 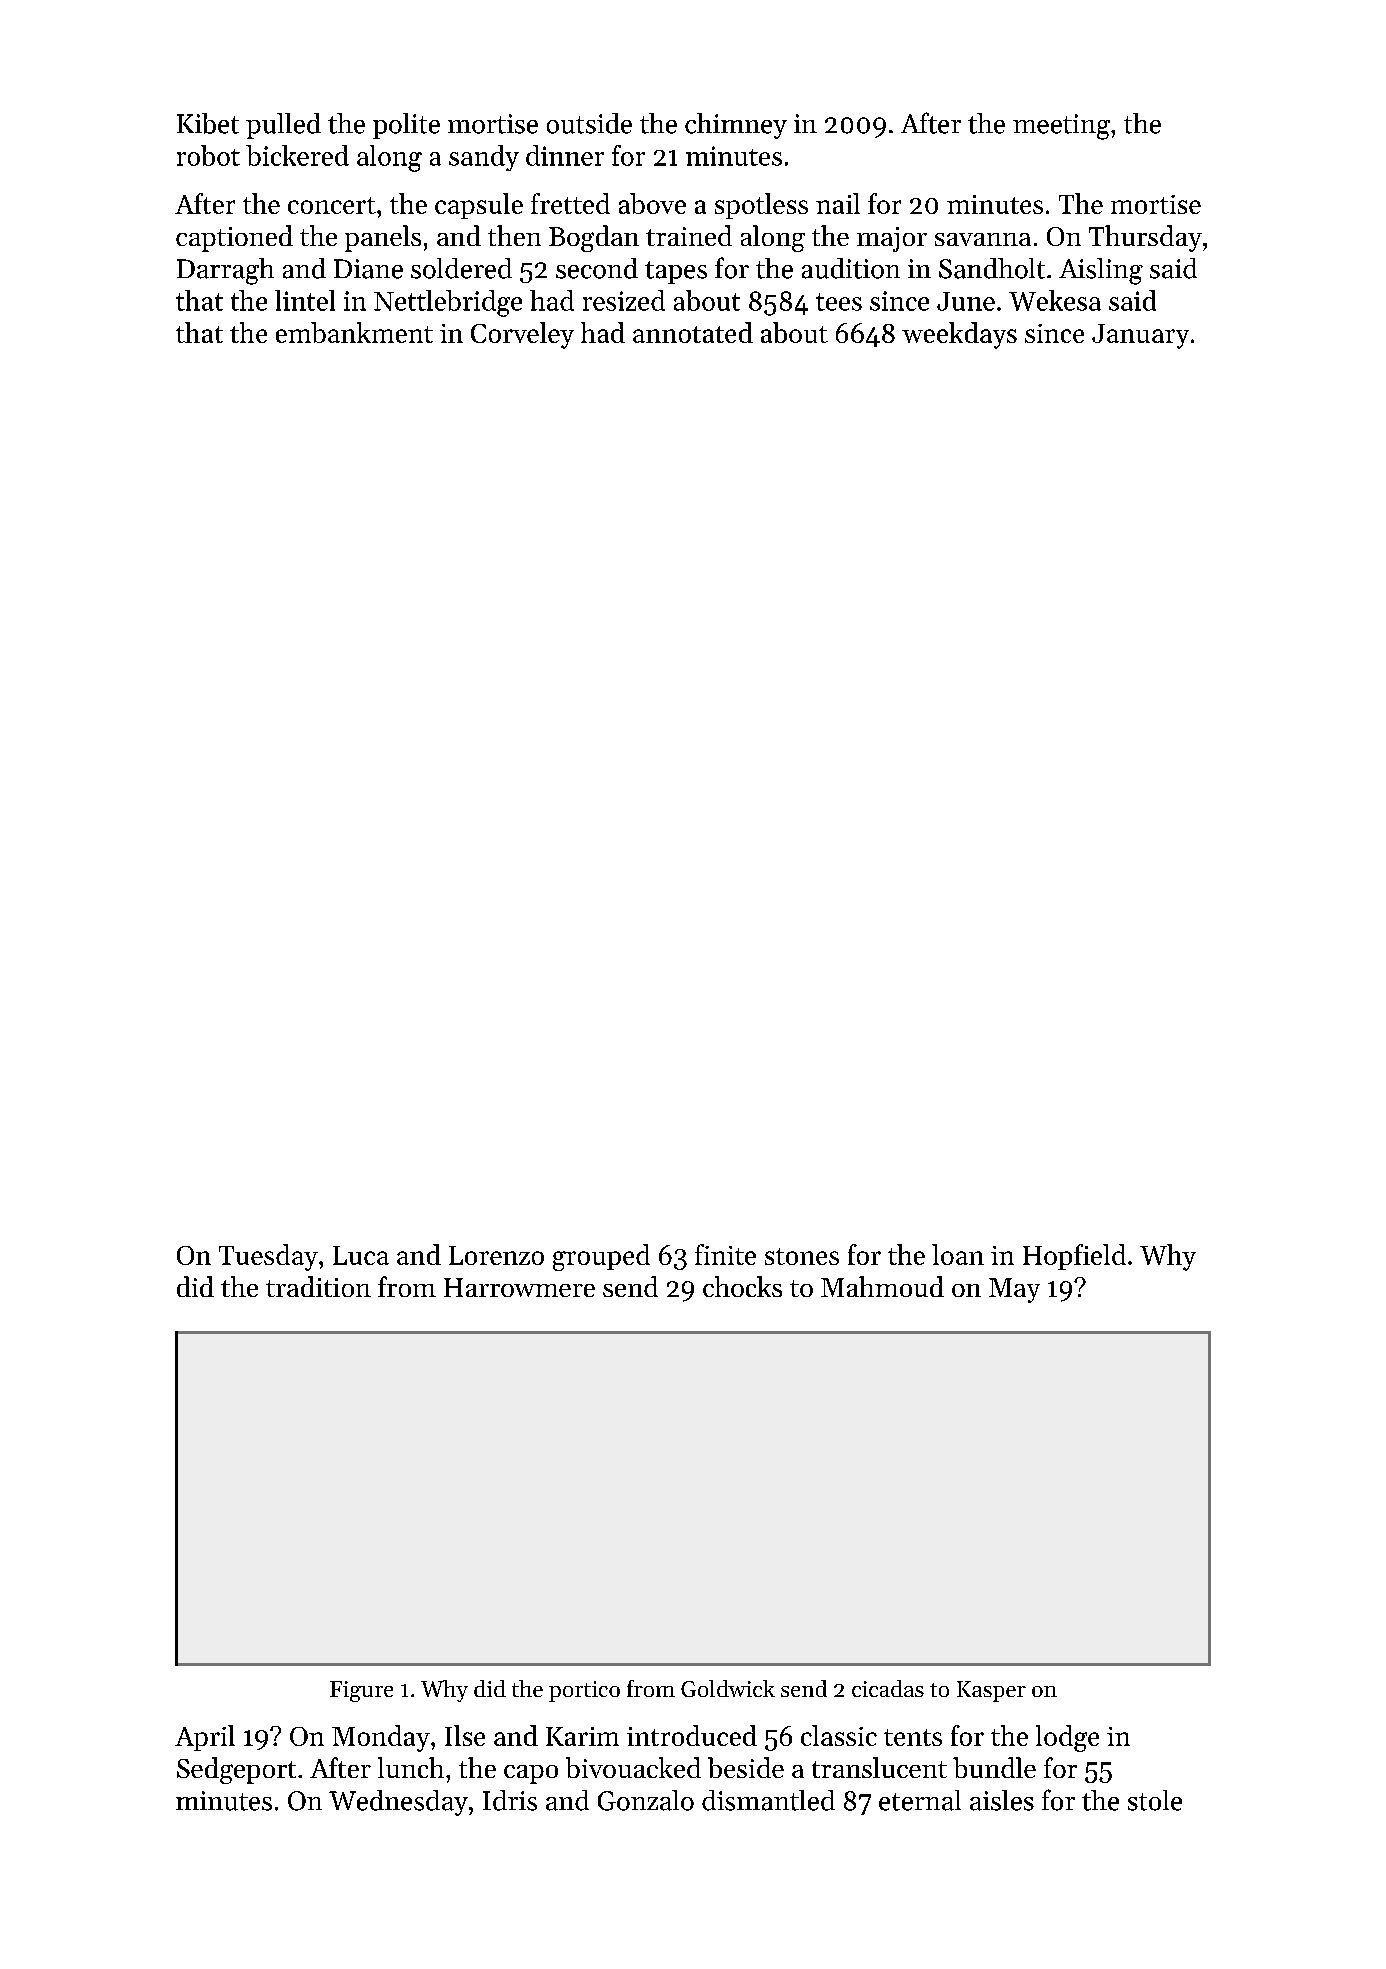 What do you see at coordinates (1074, 1257) in the document?
I see `Hopfield` at bounding box center [1074, 1257].
